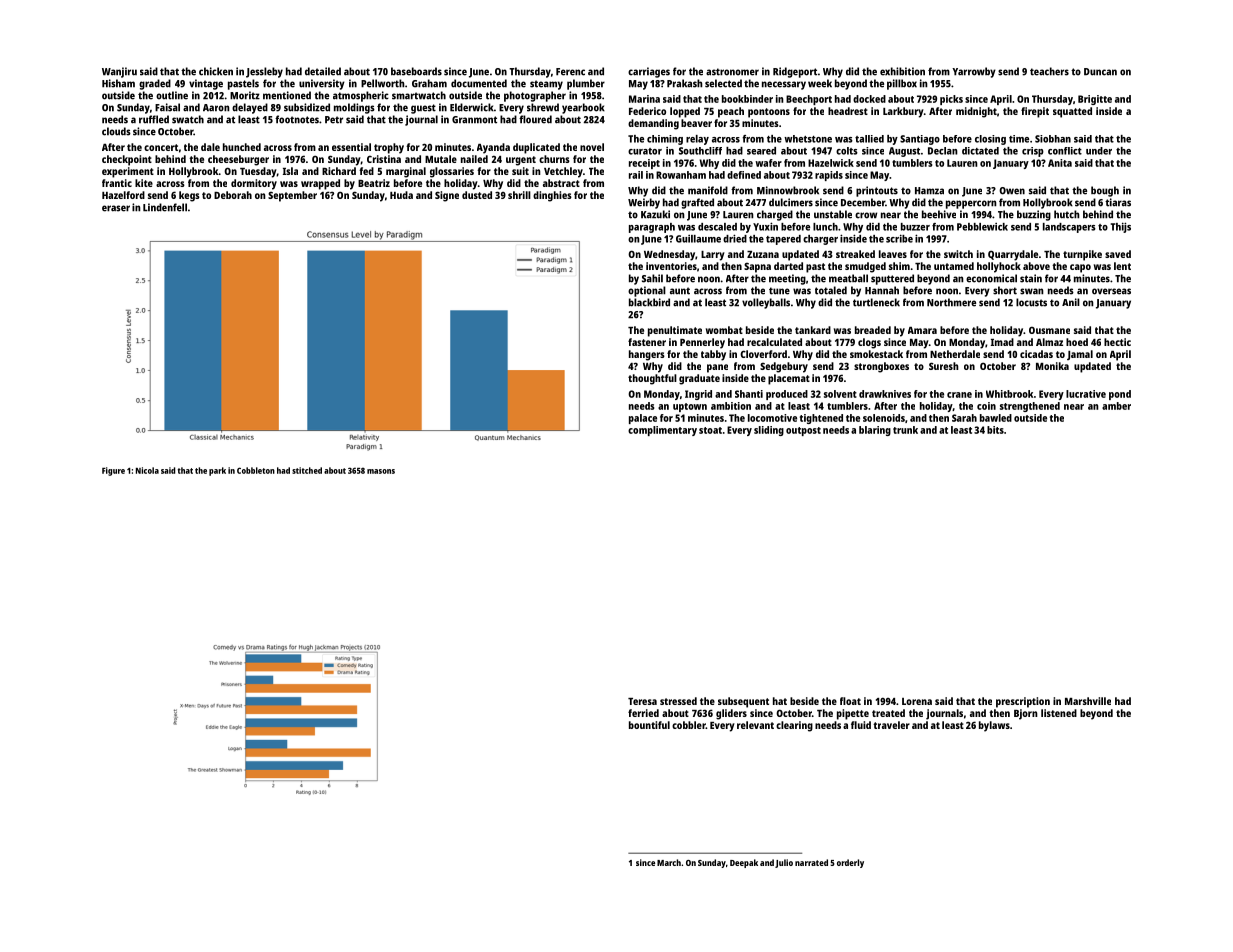  What do you see at coordinates (995, 430) in the screenshot?
I see `bits` at bounding box center [995, 430].
